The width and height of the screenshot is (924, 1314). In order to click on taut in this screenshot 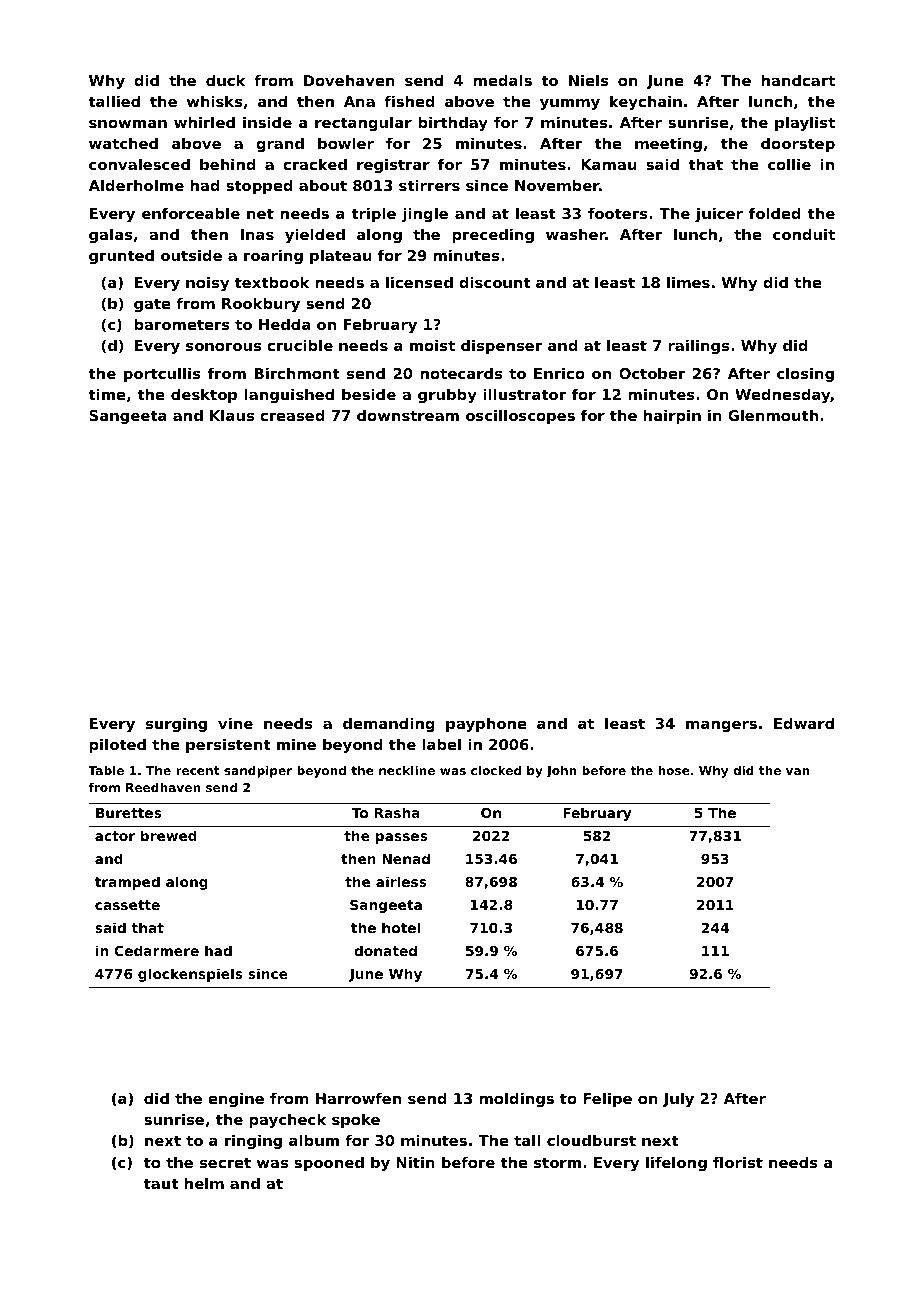, I will do `click(161, 1183)`.
